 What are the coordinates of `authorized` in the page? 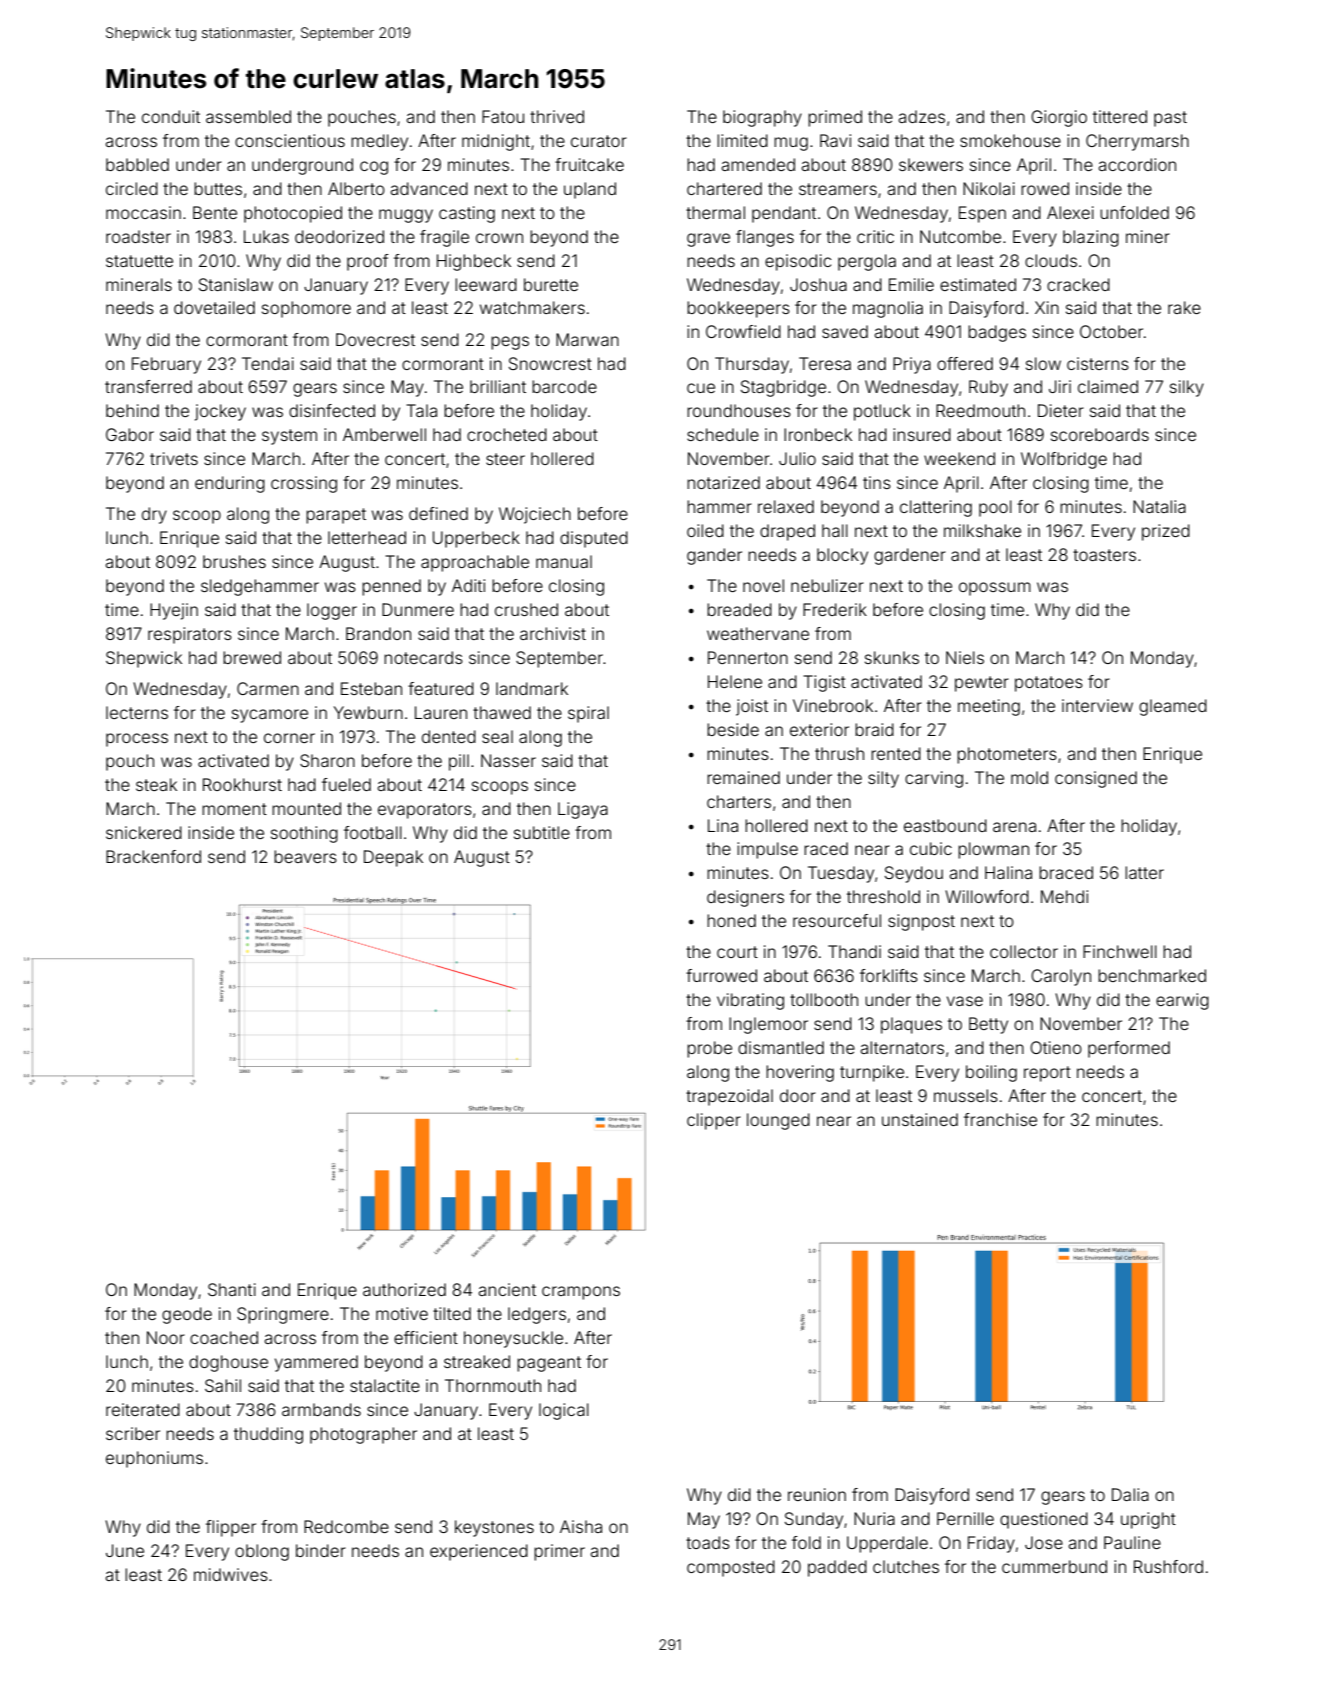 It's located at (404, 1289).
